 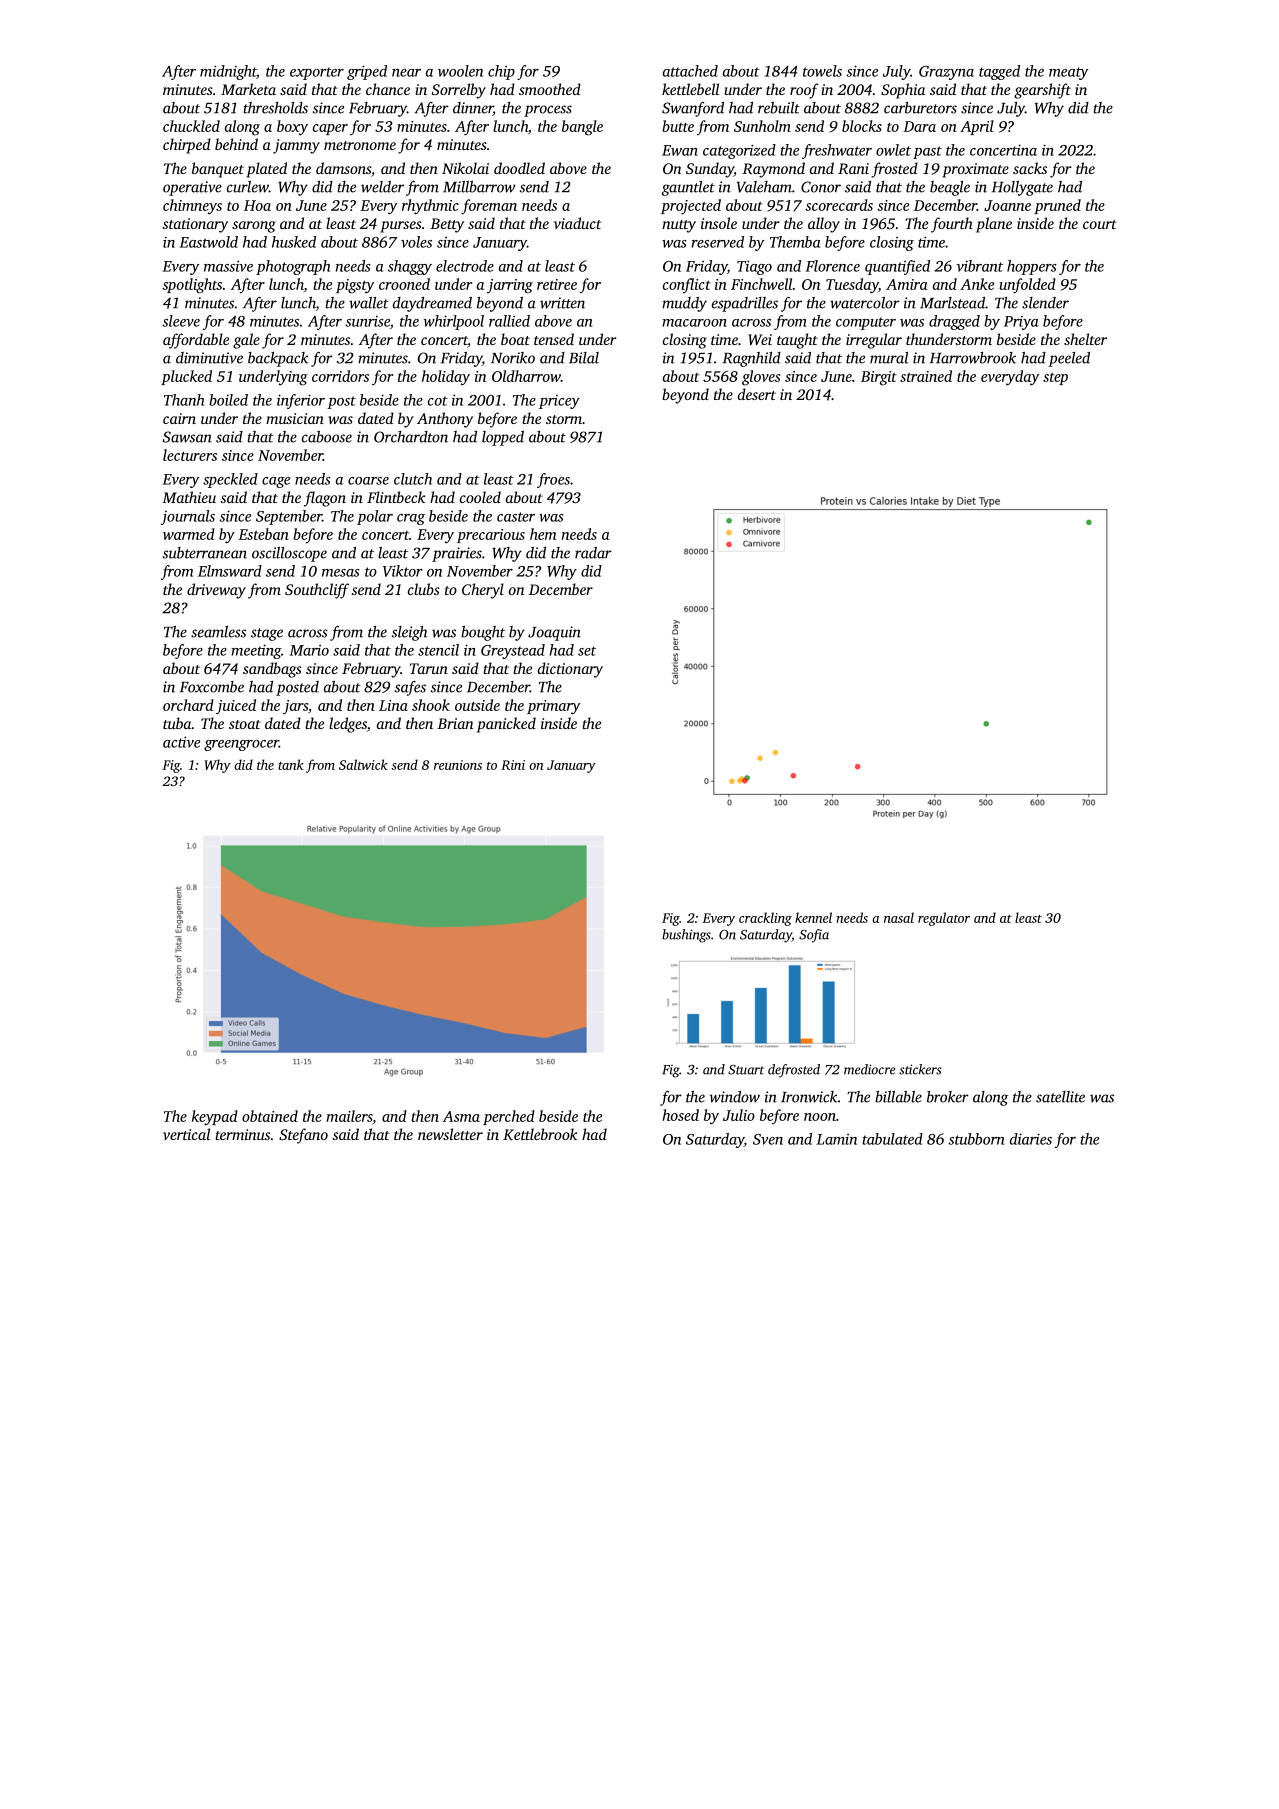 I want to click on bushings, so click(x=686, y=936).
